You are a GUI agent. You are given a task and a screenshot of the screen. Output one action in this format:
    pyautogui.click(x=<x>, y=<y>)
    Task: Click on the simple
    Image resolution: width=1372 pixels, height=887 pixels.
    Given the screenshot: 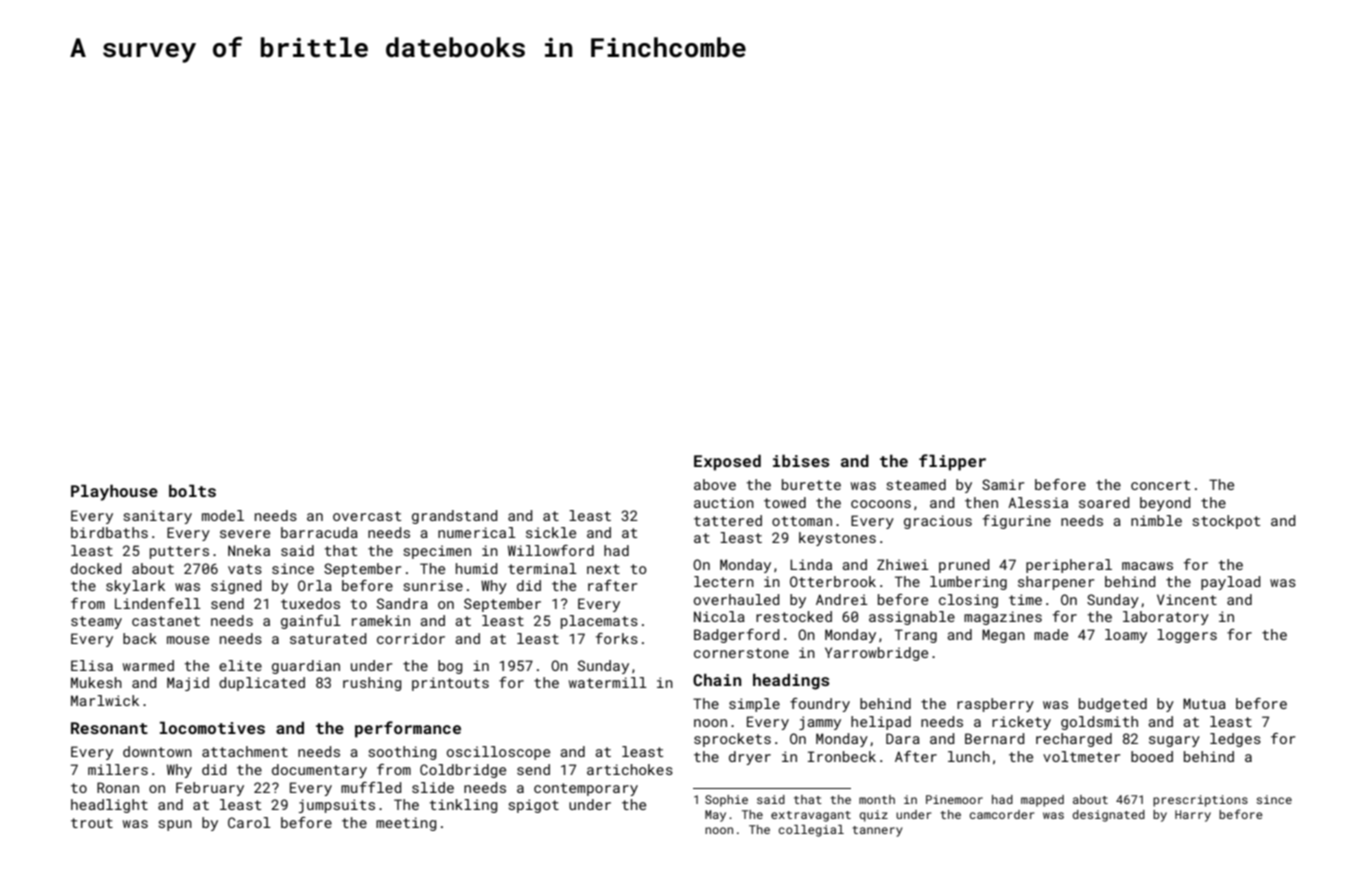 What is the action you would take?
    pyautogui.click(x=754, y=705)
